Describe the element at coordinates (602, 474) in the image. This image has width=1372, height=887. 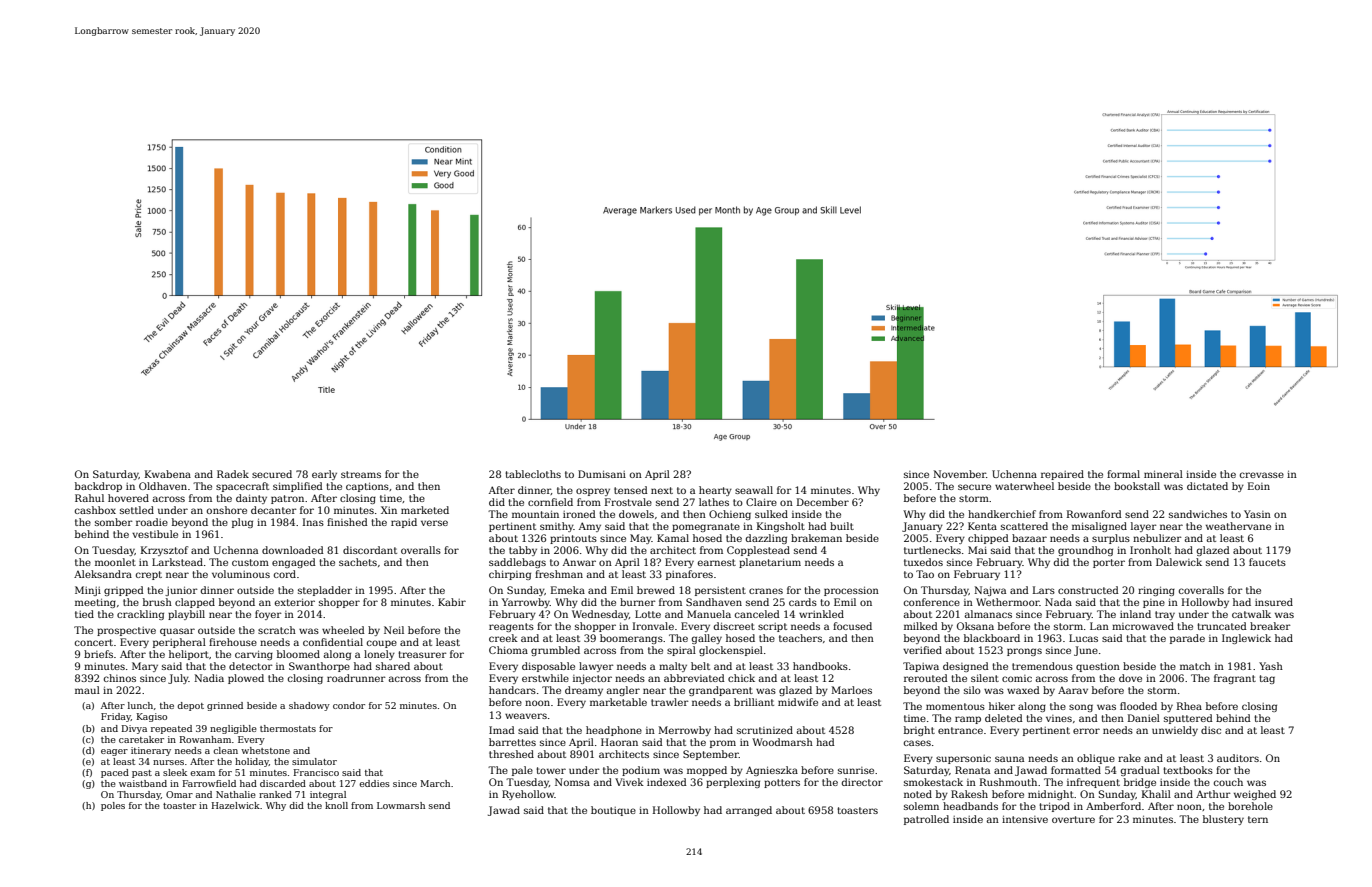
I see `Dumisani` at that location.
